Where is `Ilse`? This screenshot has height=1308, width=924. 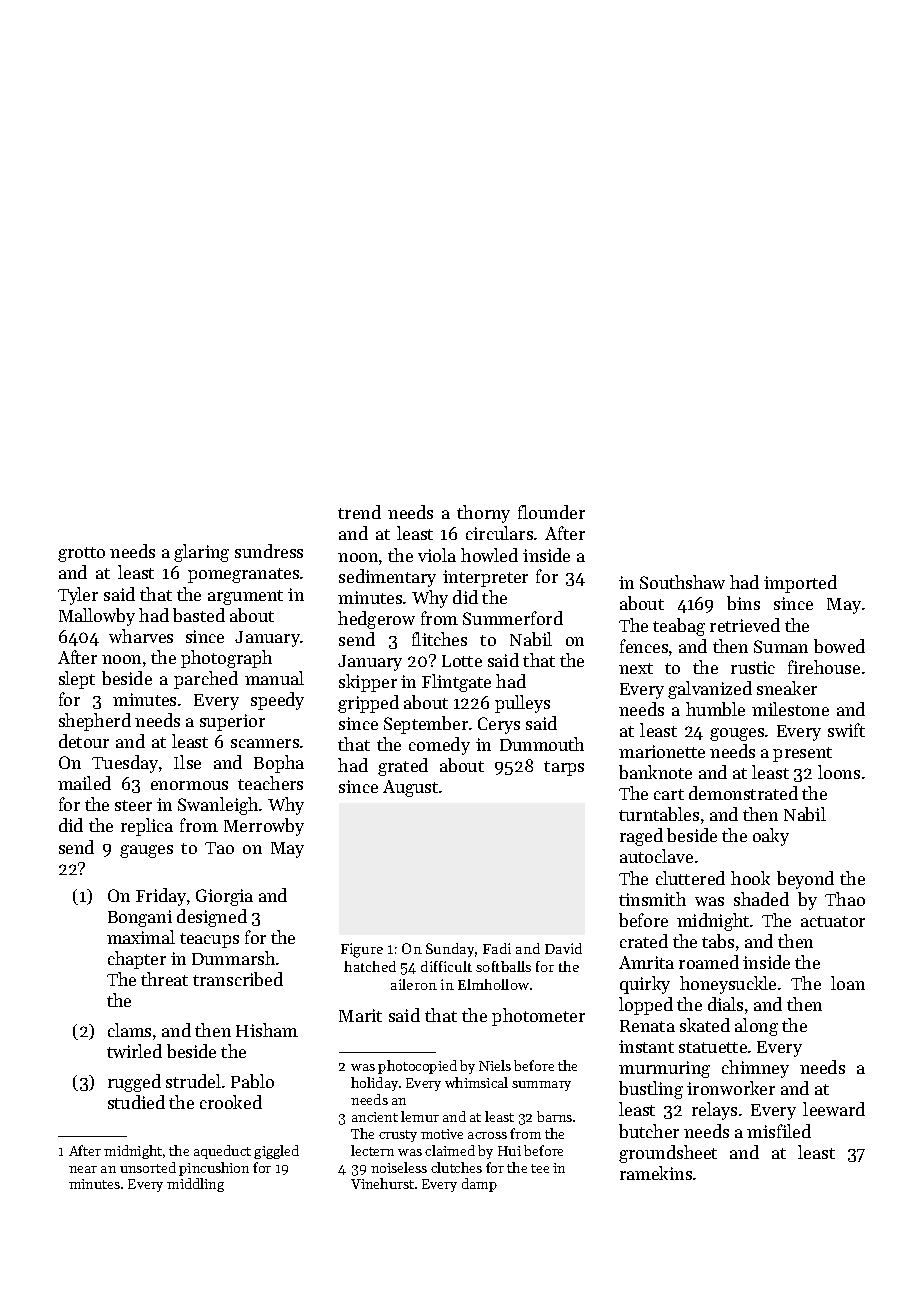 Ilse is located at coordinates (187, 762).
